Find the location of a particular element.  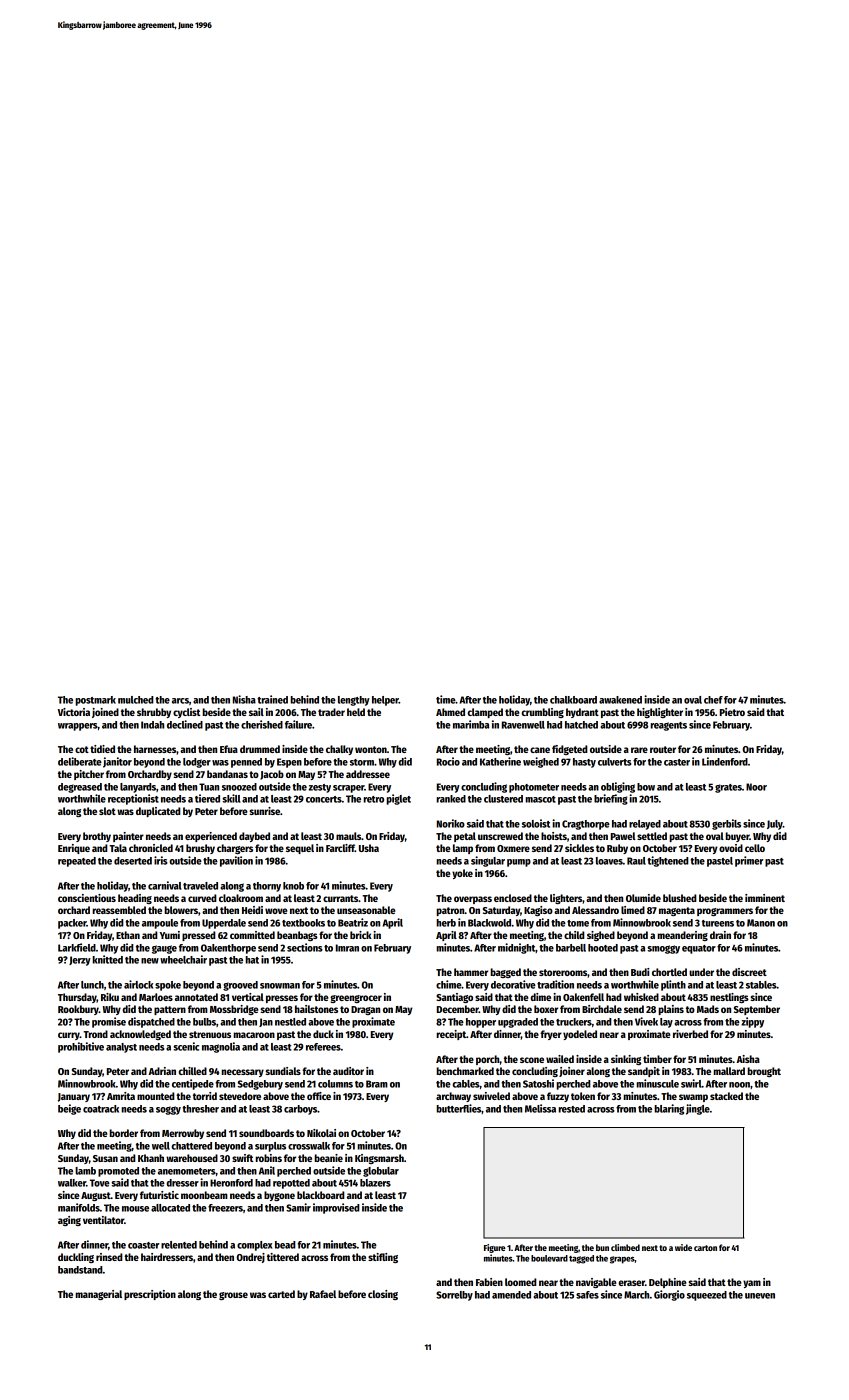

under is located at coordinates (701, 972).
